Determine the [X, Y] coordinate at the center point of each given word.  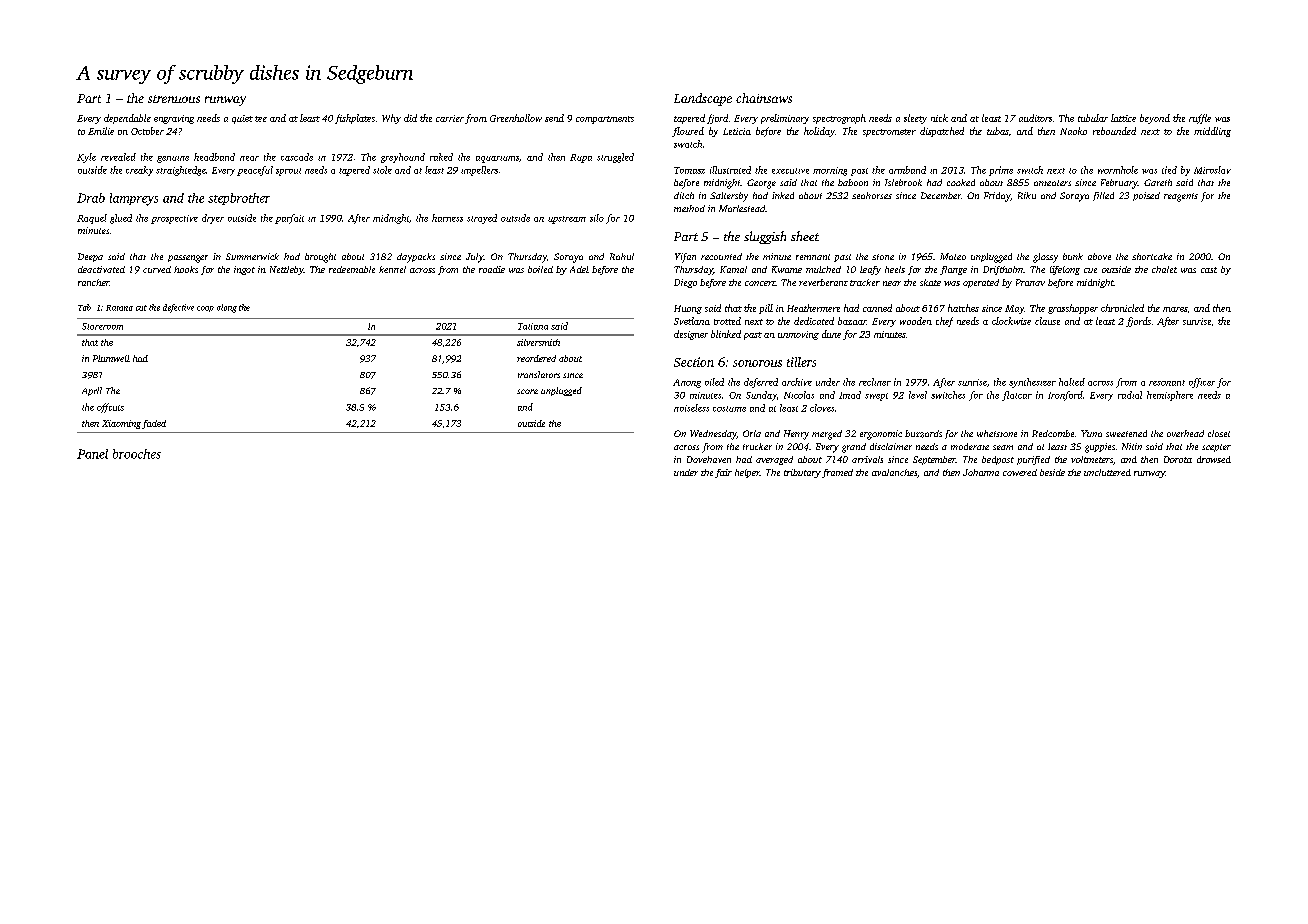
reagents [1181, 197]
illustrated [730, 170]
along [227, 308]
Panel [92, 454]
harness [447, 218]
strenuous [174, 99]
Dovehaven [709, 459]
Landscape [703, 99]
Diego [685, 283]
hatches [963, 308]
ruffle [1200, 119]
